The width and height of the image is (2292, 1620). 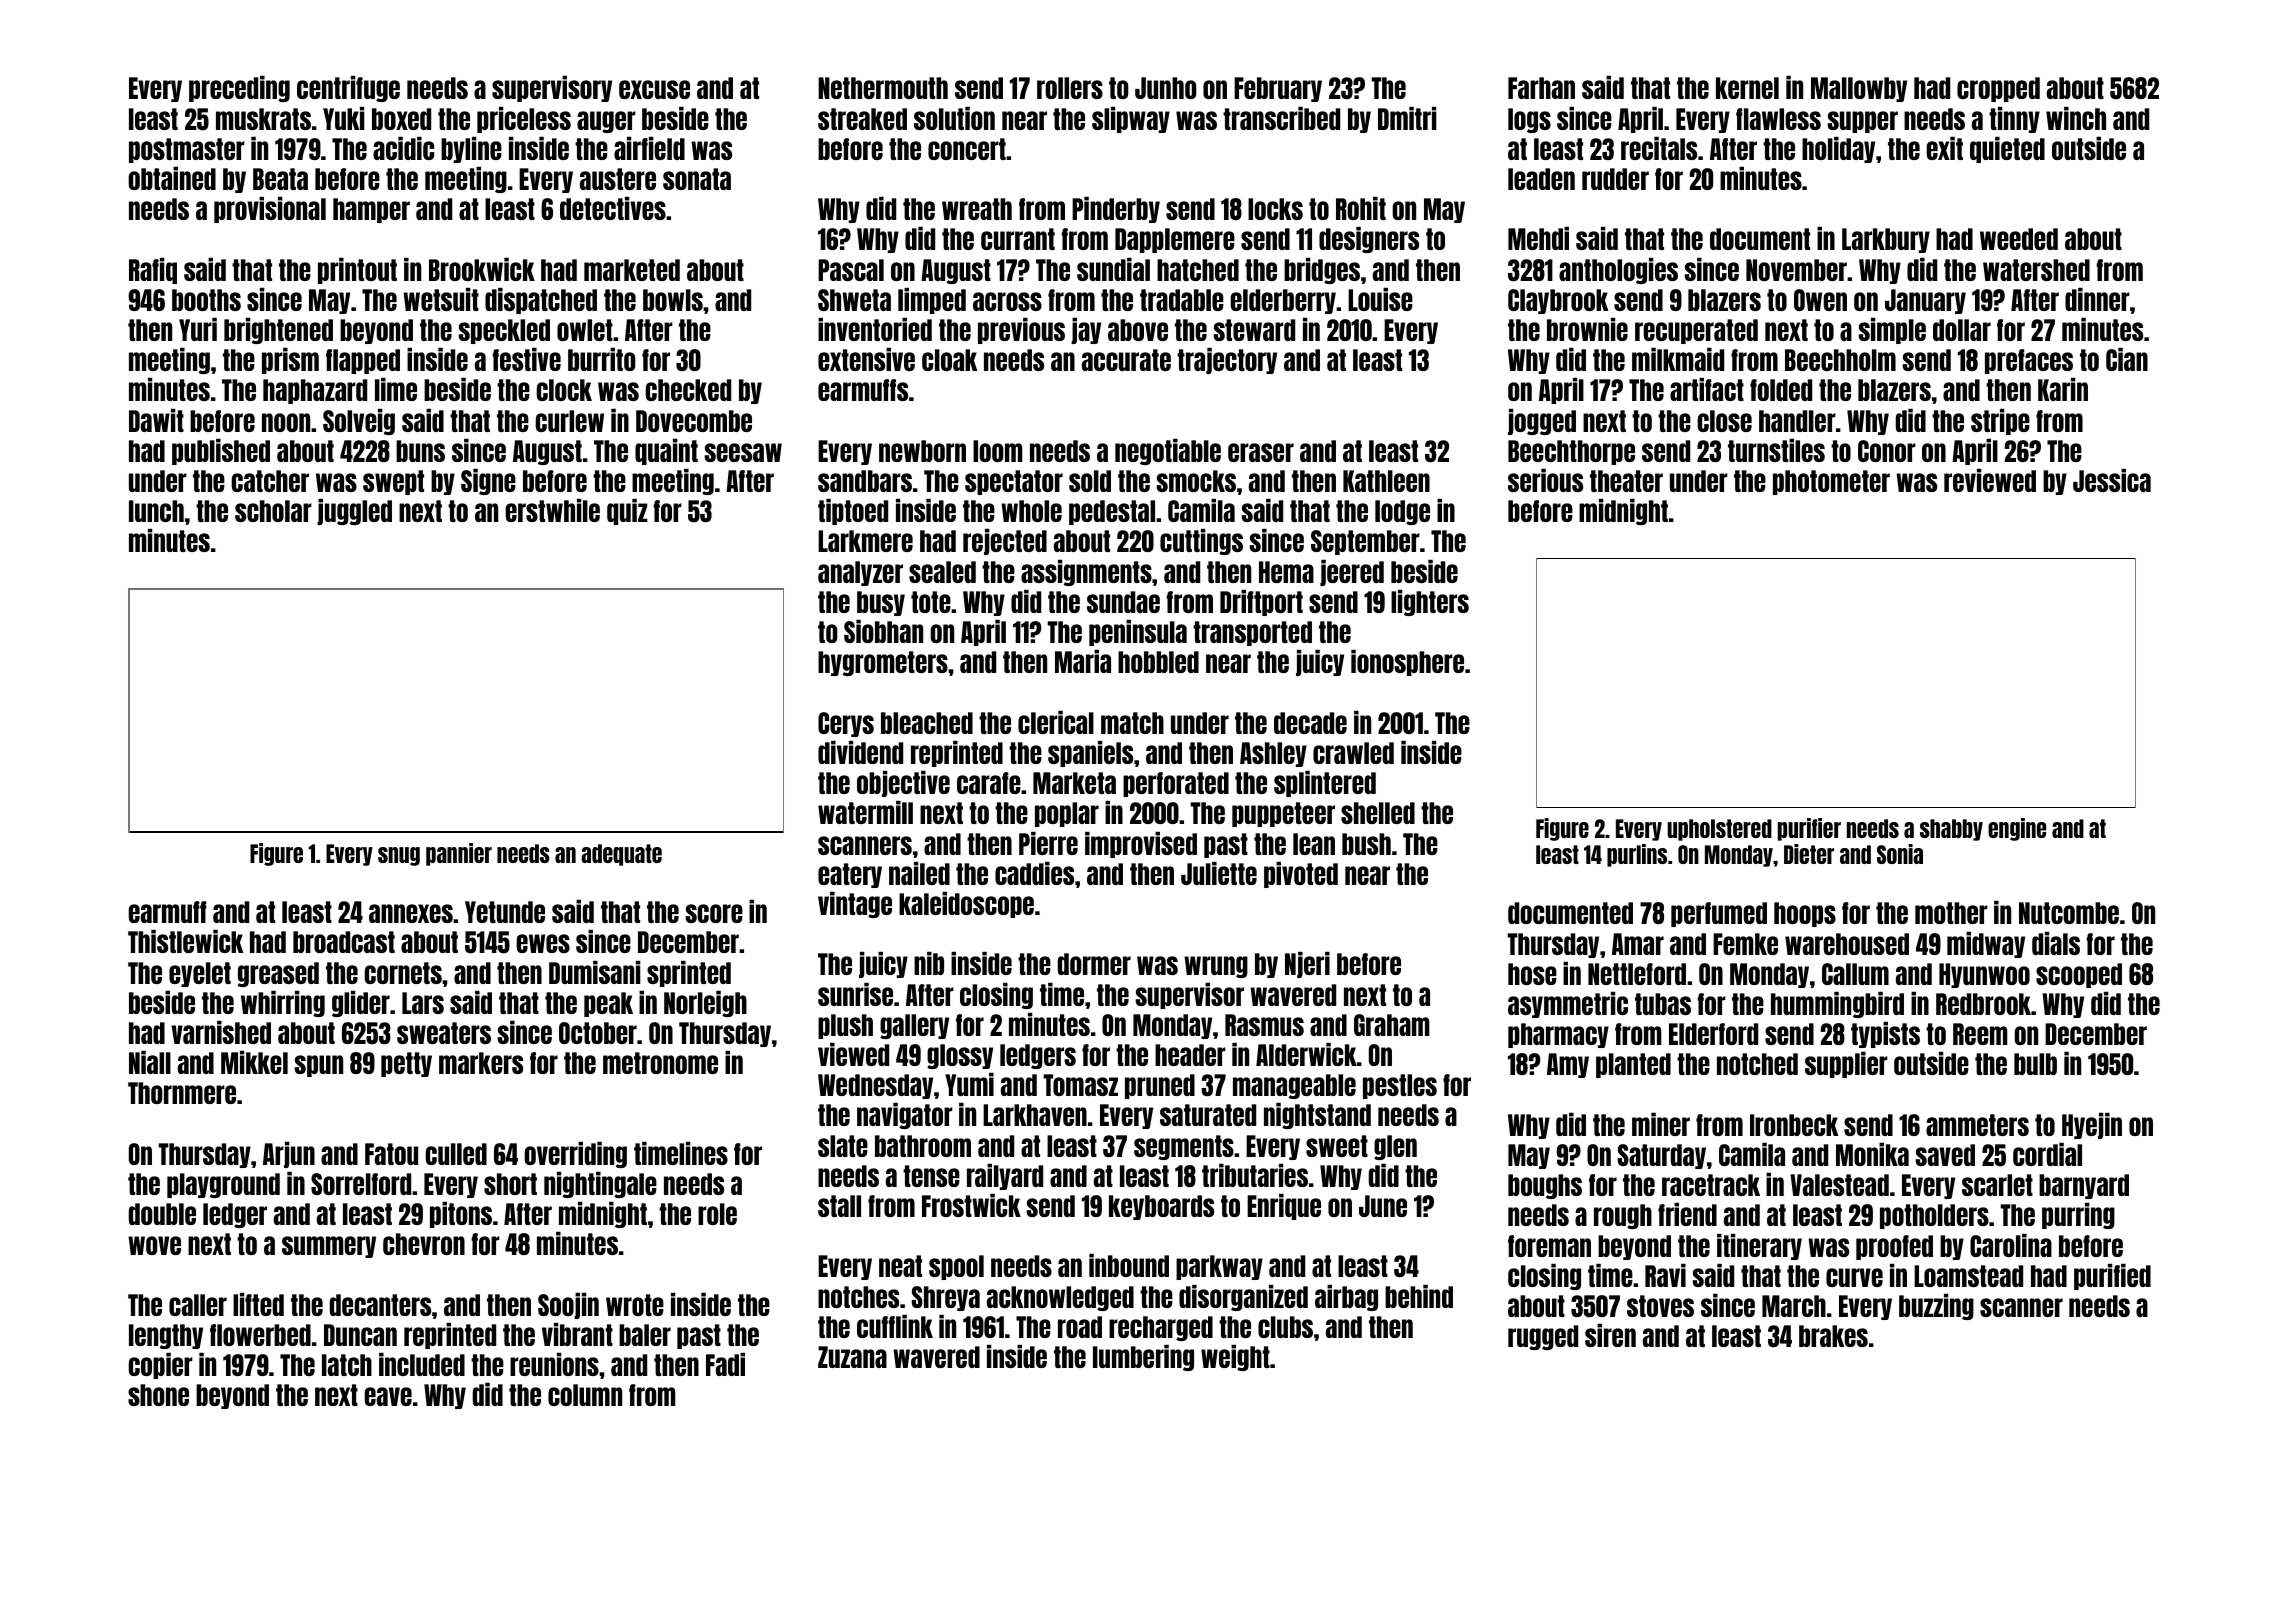 I want to click on excuse, so click(x=654, y=89).
